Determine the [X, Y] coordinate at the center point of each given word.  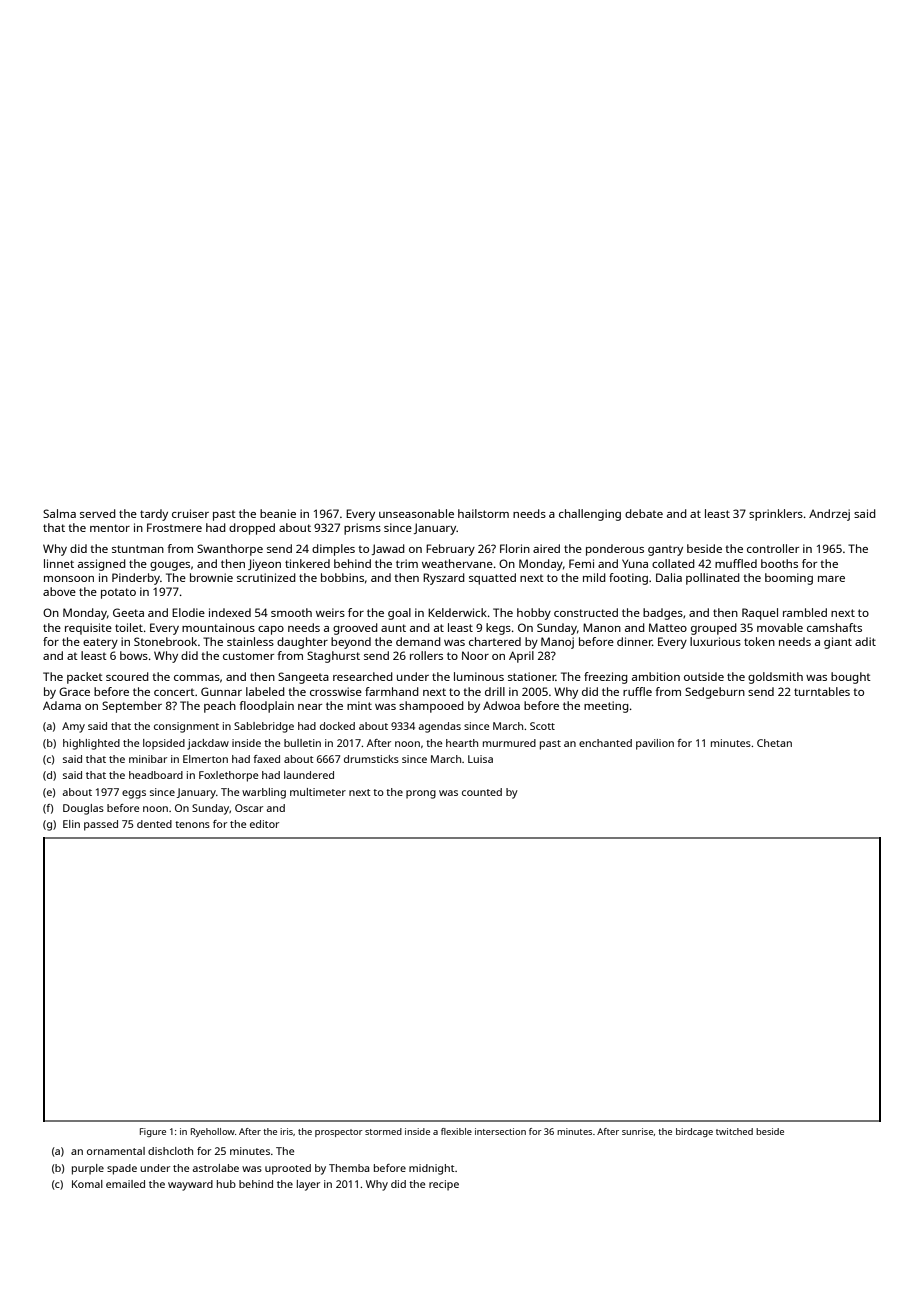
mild [594, 577]
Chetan [774, 743]
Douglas [83, 809]
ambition [656, 676]
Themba [349, 1168]
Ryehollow [213, 1132]
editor [264, 824]
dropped [252, 529]
